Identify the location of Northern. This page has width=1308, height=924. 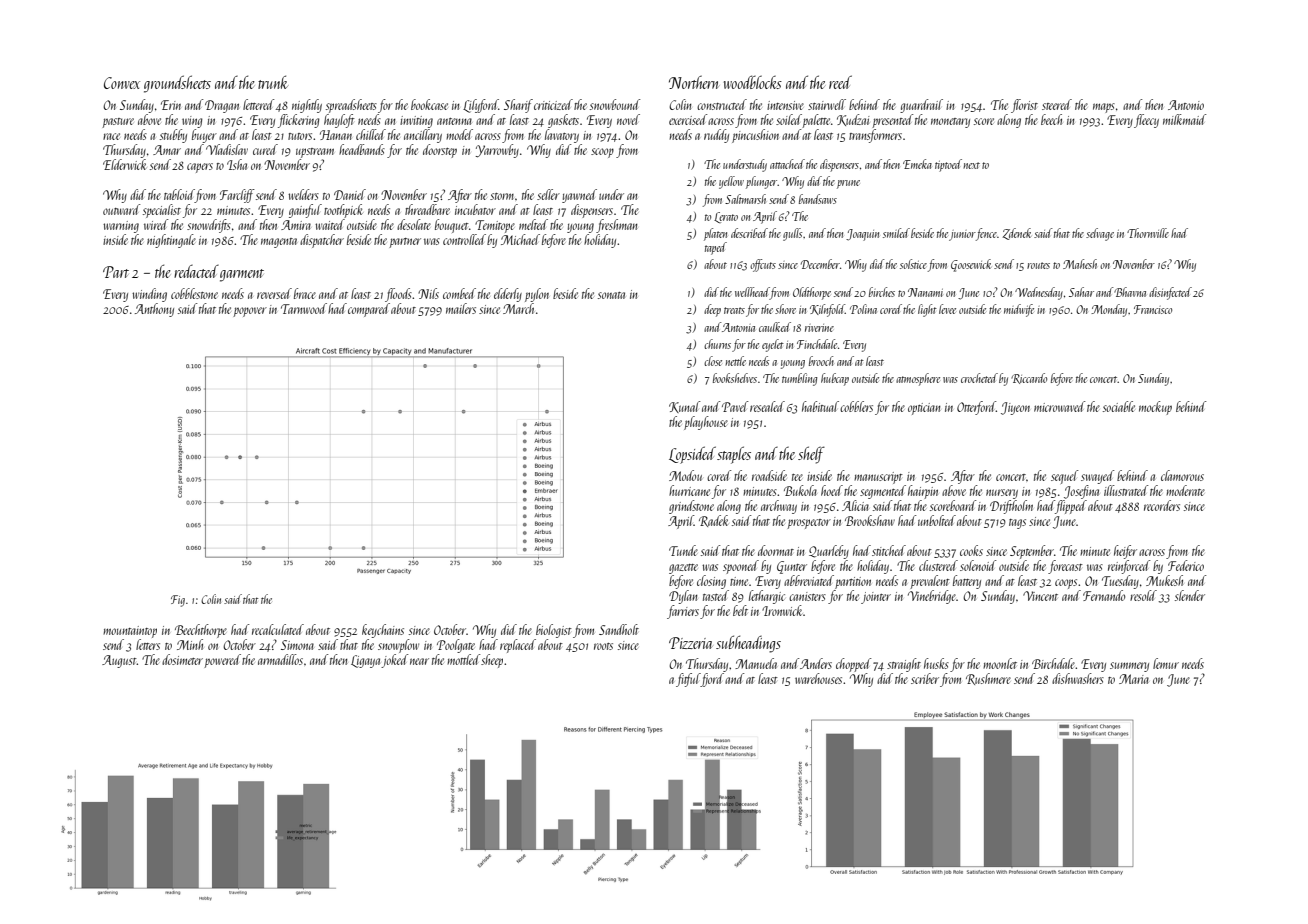
(694, 82).
